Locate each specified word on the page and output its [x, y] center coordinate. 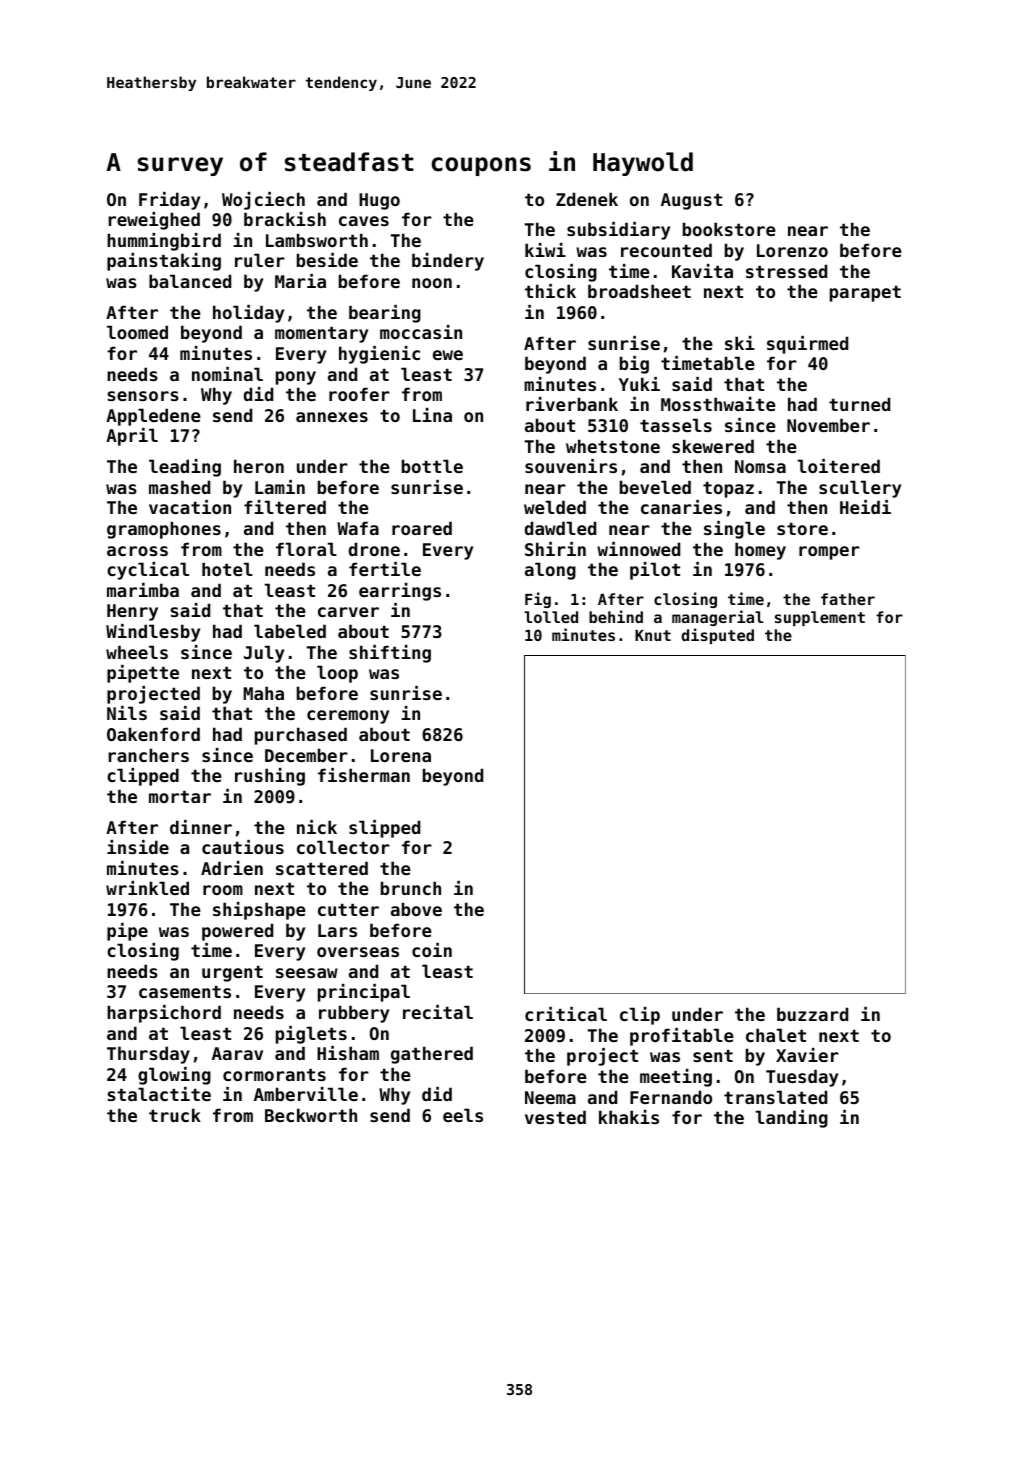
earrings [400, 592]
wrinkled [147, 888]
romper [829, 553]
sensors [143, 396]
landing [792, 1119]
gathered [432, 1055]
